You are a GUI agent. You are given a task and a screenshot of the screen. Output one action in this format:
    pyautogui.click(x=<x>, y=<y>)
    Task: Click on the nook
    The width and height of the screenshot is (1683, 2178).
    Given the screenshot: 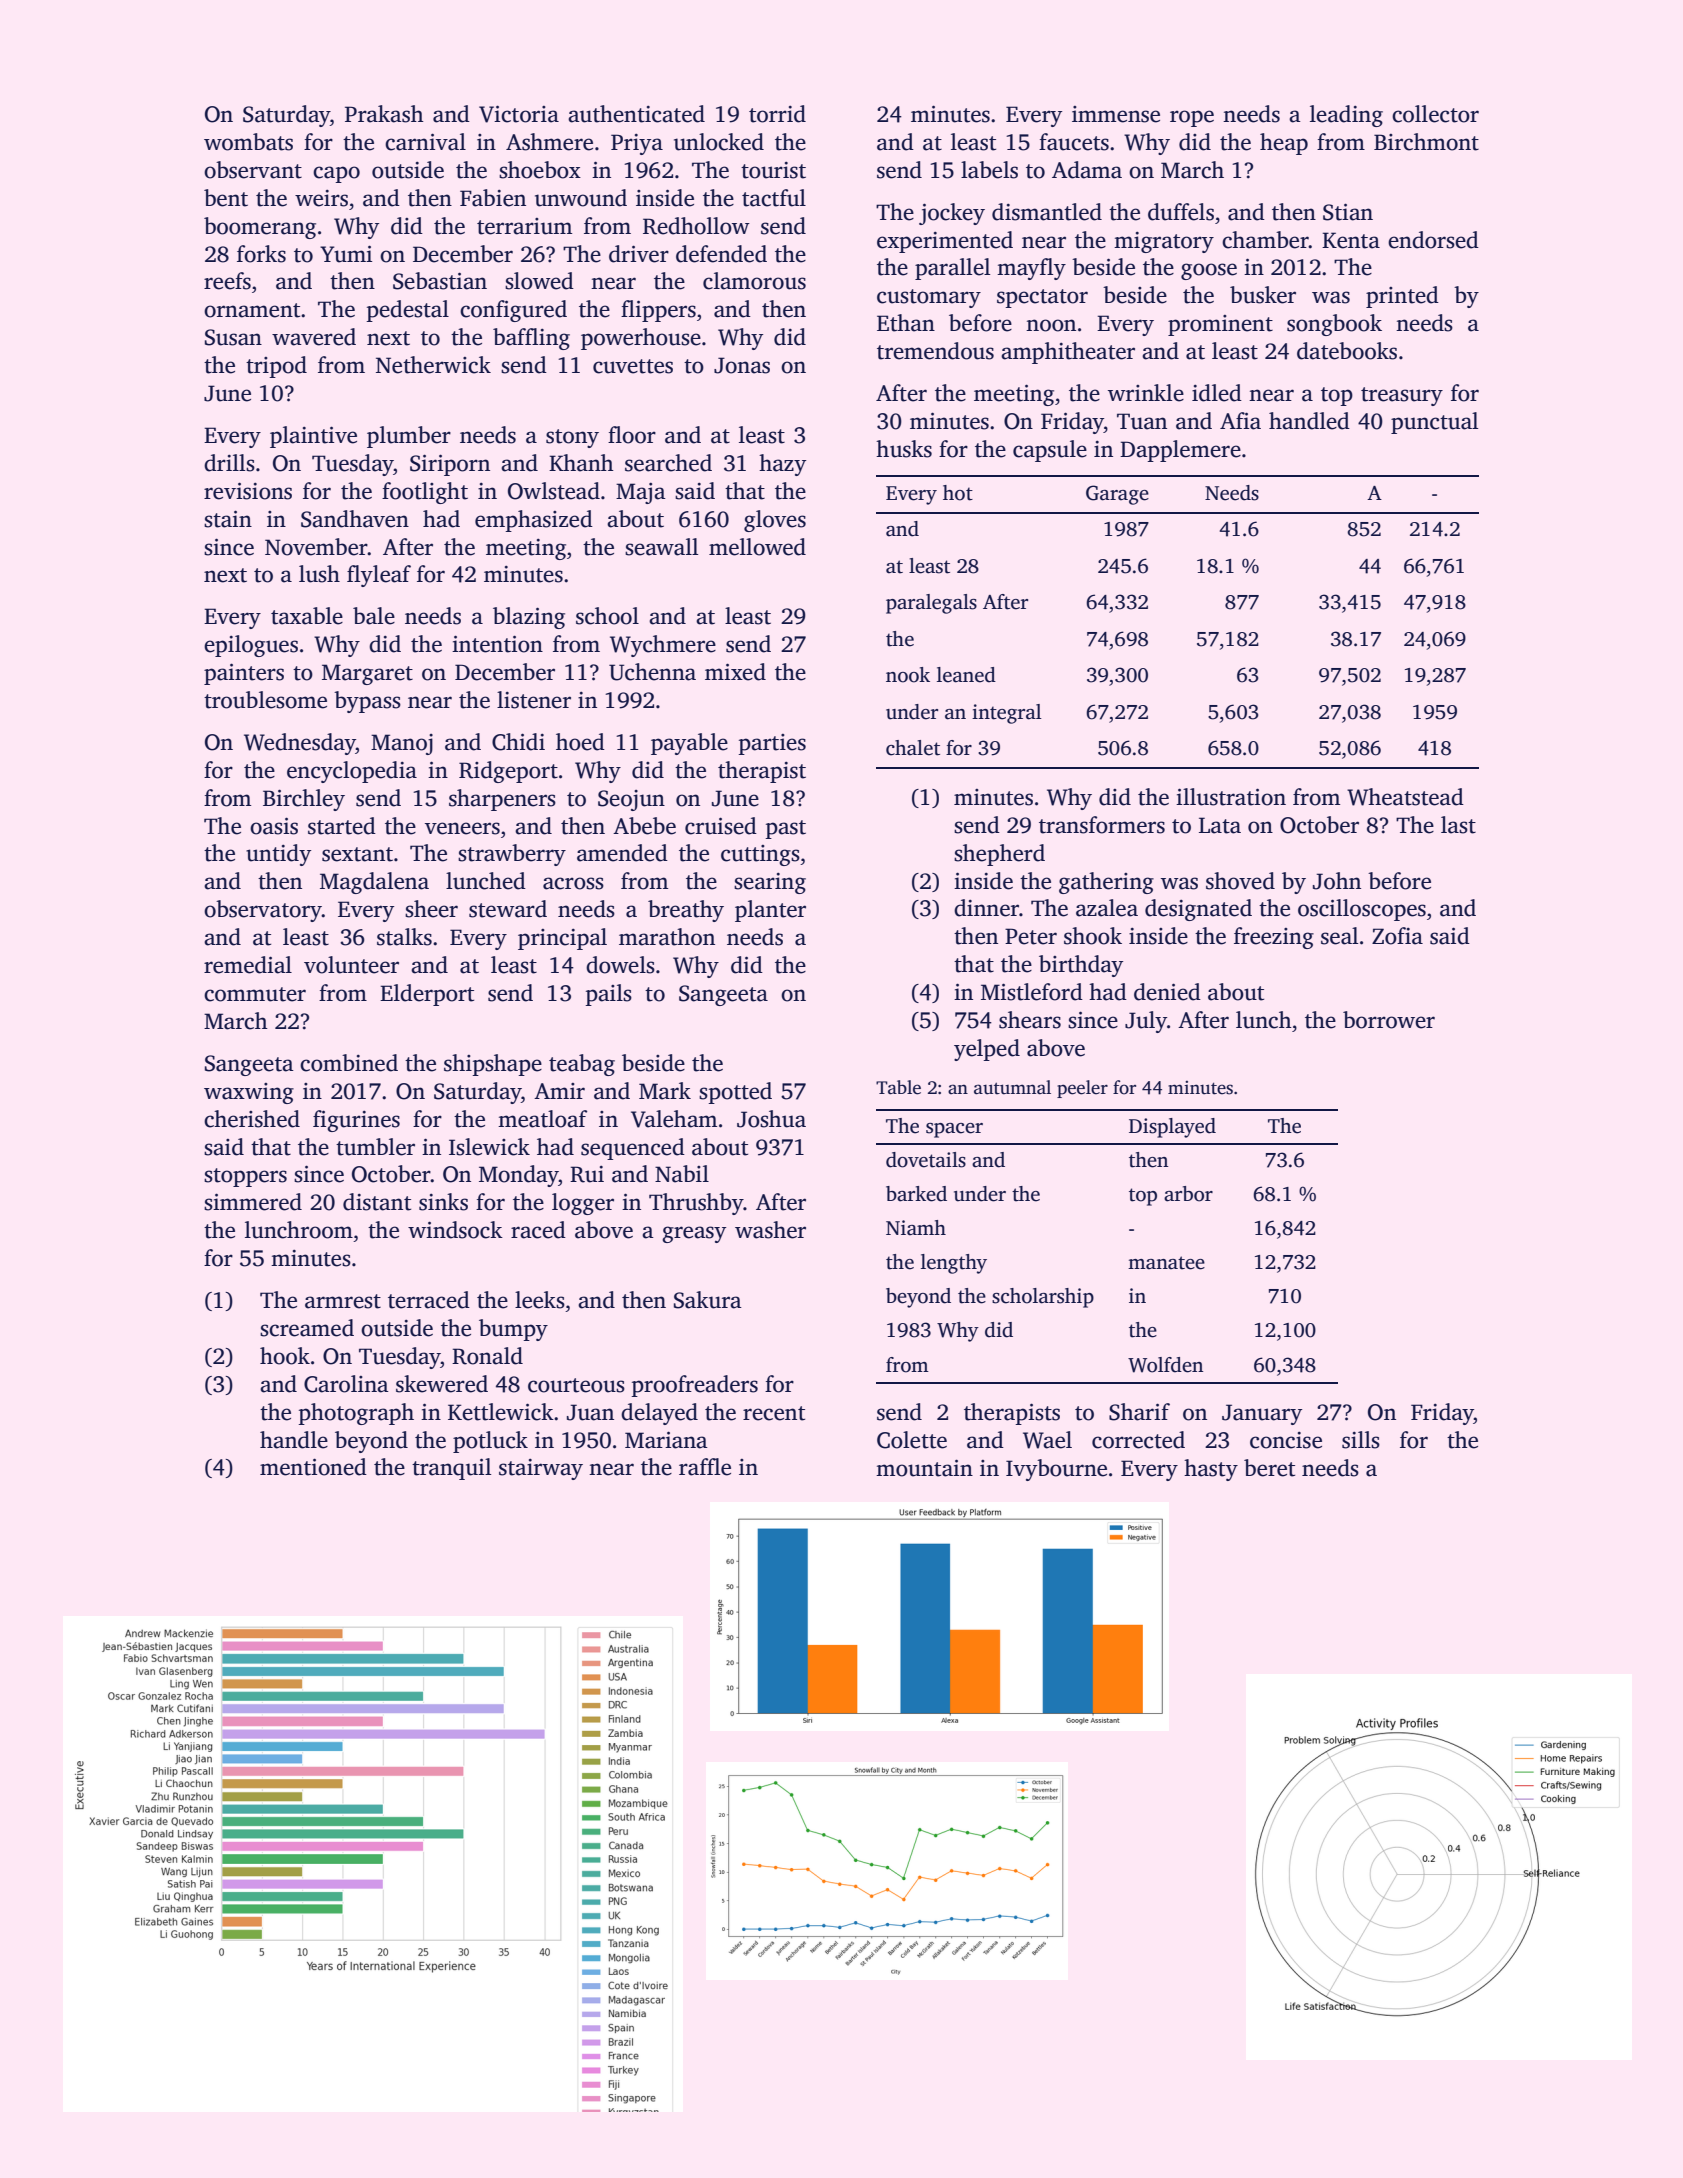 What is the action you would take?
    pyautogui.click(x=908, y=675)
